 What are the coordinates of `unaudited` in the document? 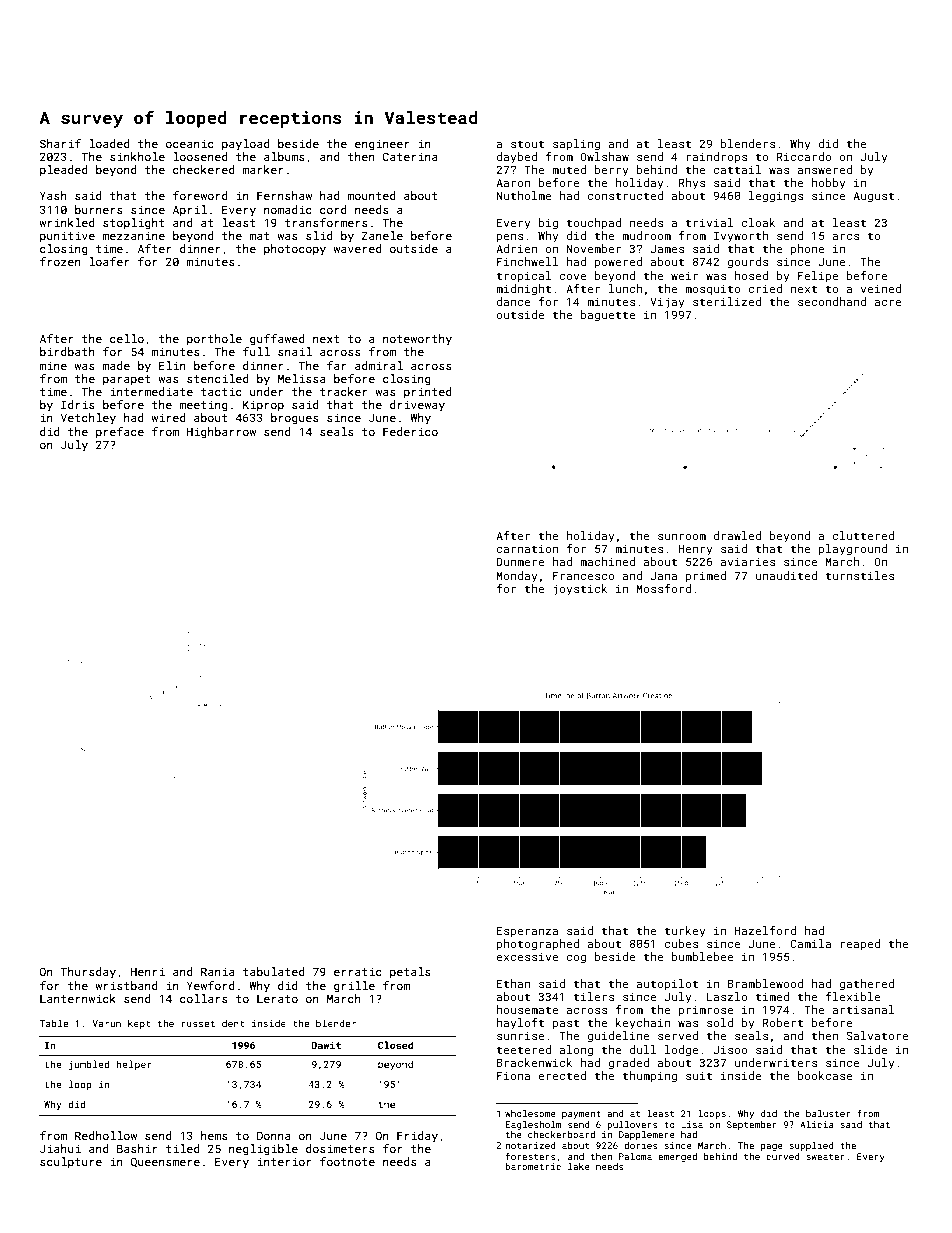 It's located at (786, 575).
